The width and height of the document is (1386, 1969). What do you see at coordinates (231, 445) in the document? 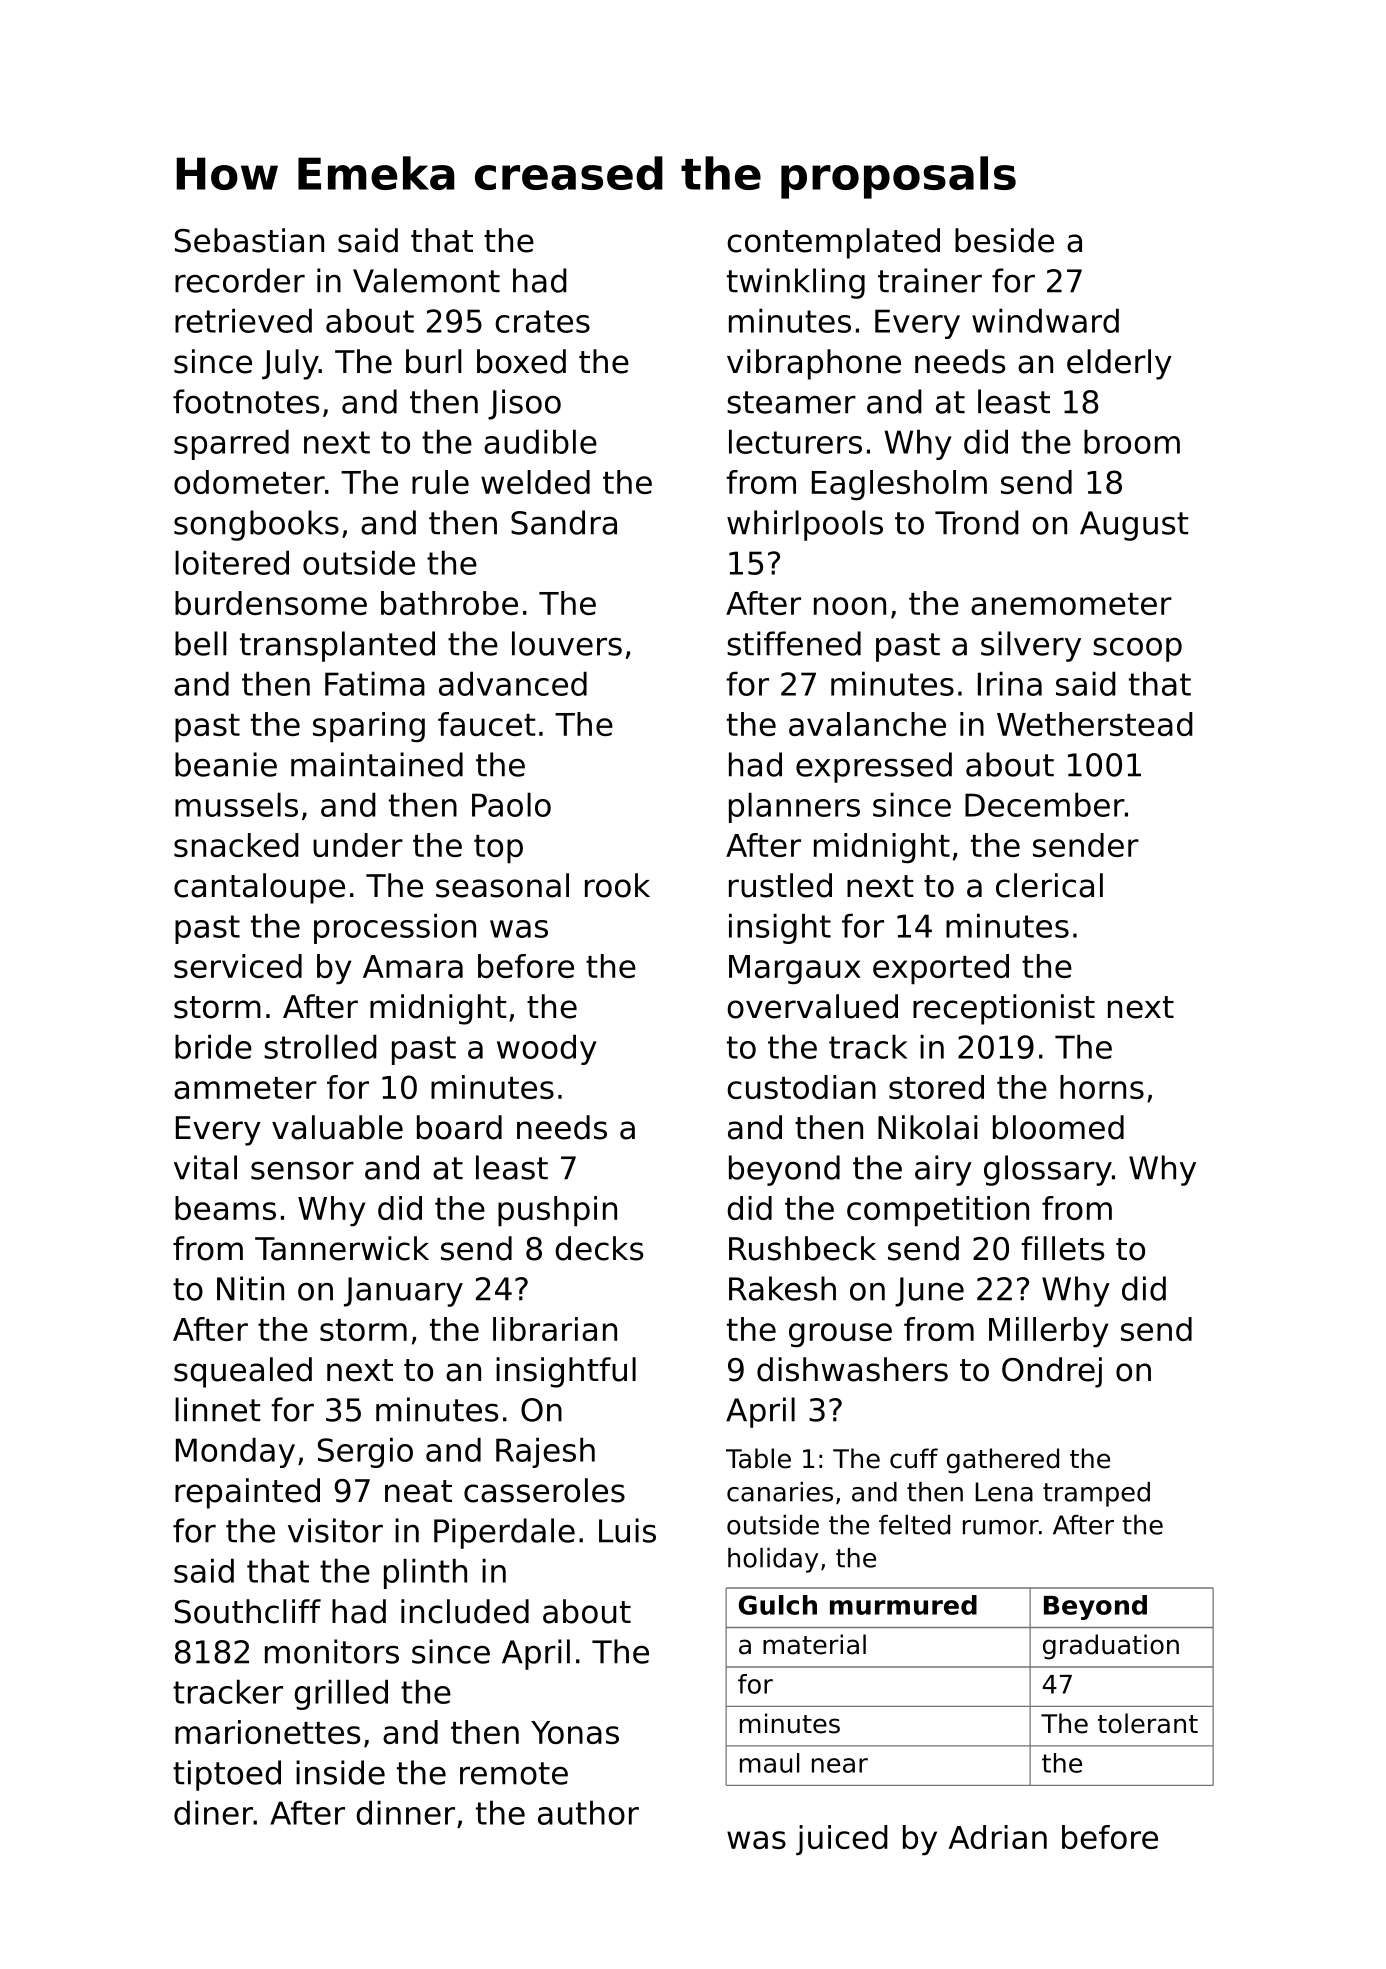
I see `sparred` at bounding box center [231, 445].
